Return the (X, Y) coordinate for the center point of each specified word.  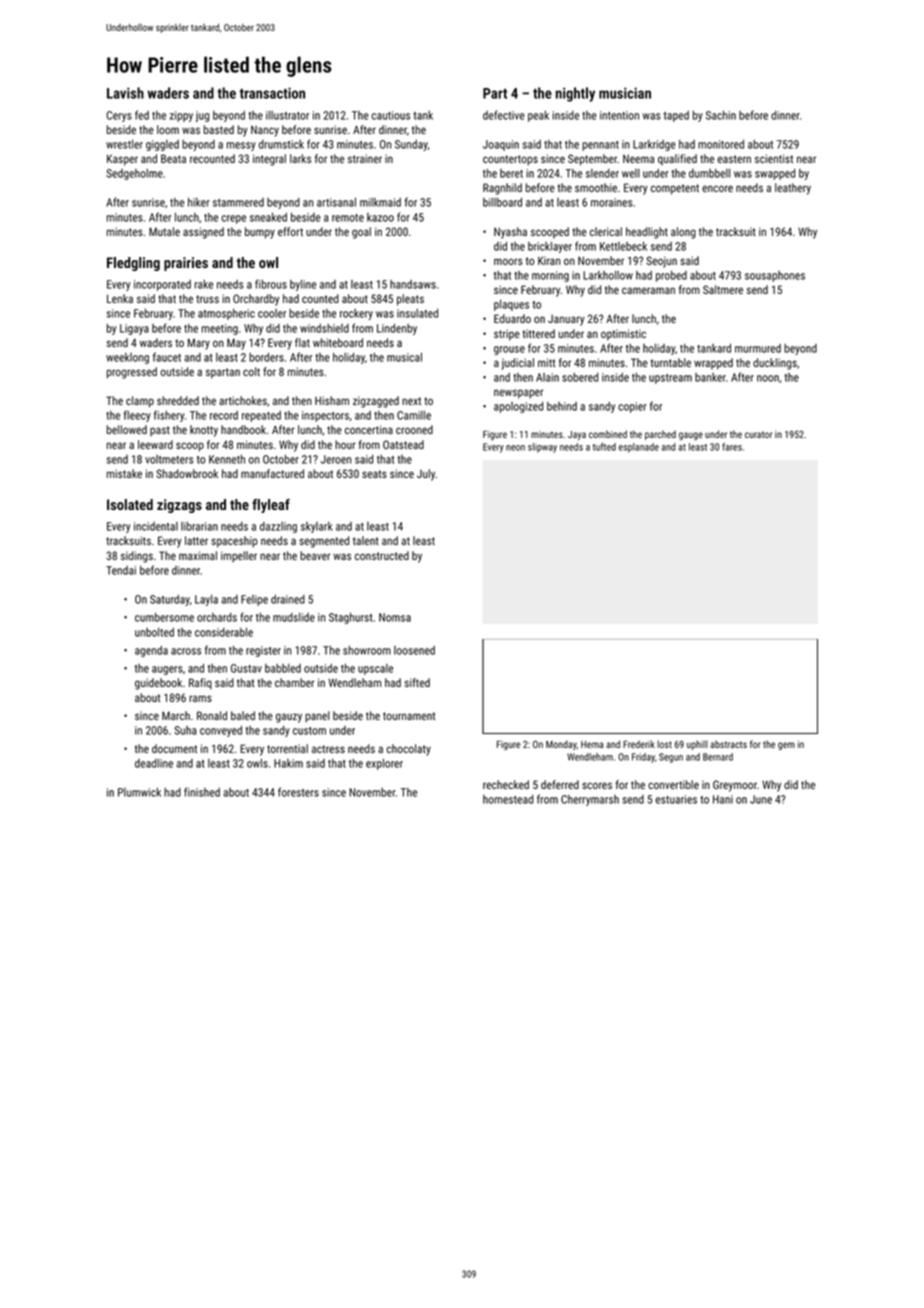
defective (504, 115)
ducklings (775, 364)
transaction (272, 93)
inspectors (325, 416)
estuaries (676, 799)
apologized (518, 407)
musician (625, 93)
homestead (508, 799)
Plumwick (139, 792)
